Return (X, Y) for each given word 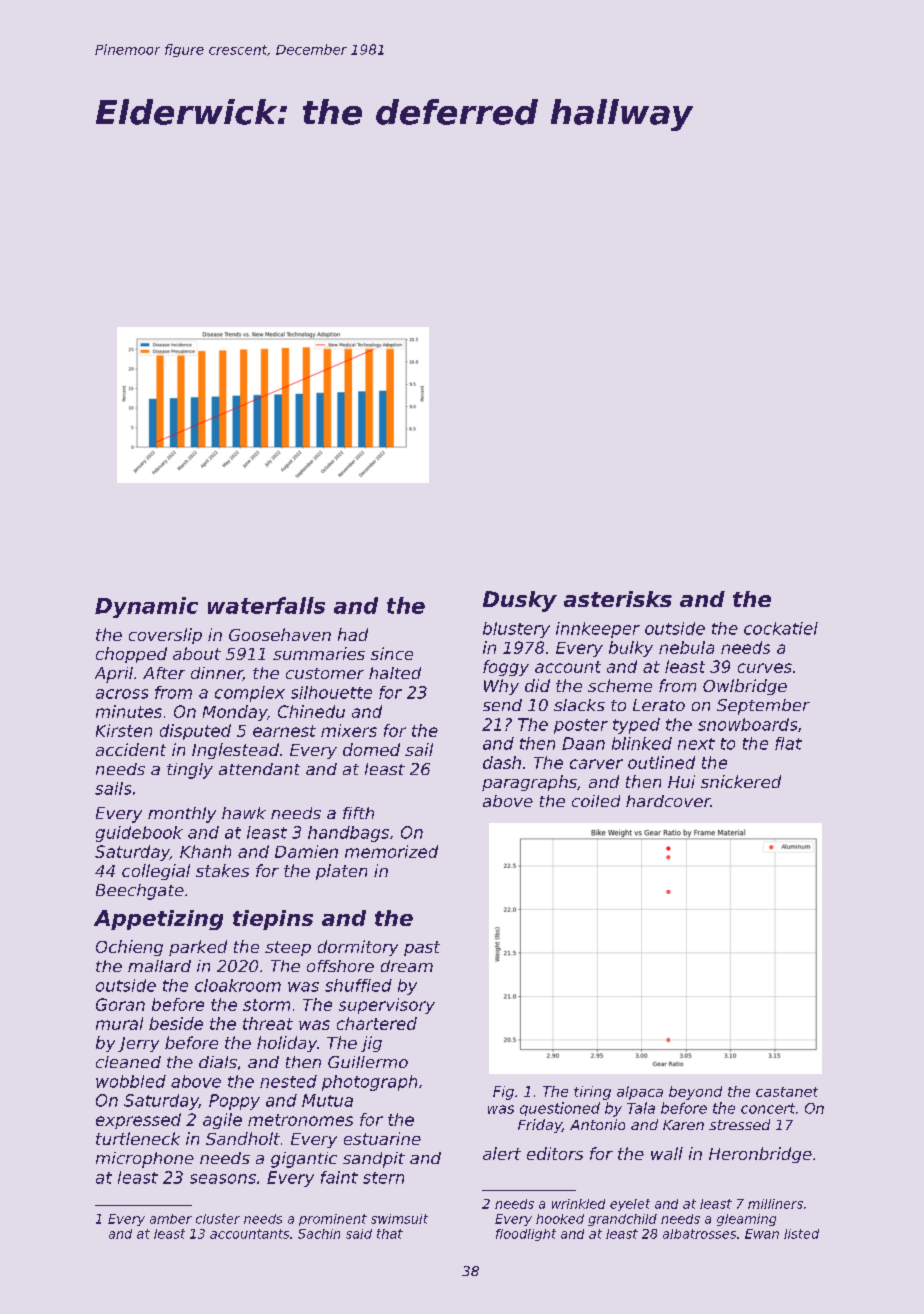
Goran (120, 1004)
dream (407, 966)
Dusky (520, 601)
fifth (358, 813)
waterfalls (266, 605)
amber (171, 1219)
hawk (244, 813)
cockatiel (781, 628)
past (422, 948)
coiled (596, 801)
